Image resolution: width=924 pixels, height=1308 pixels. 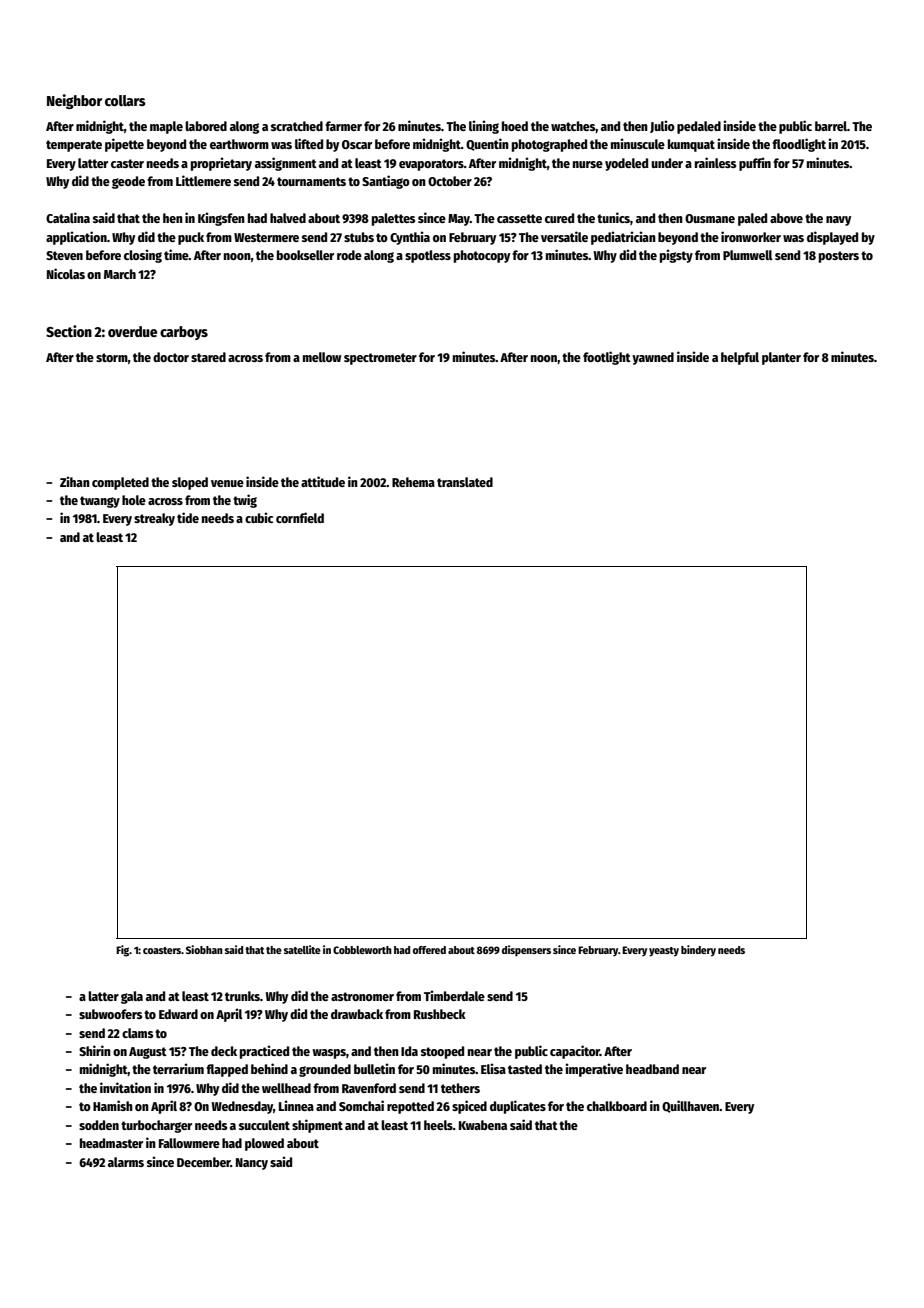 What do you see at coordinates (74, 101) in the screenshot?
I see `Neighbor` at bounding box center [74, 101].
